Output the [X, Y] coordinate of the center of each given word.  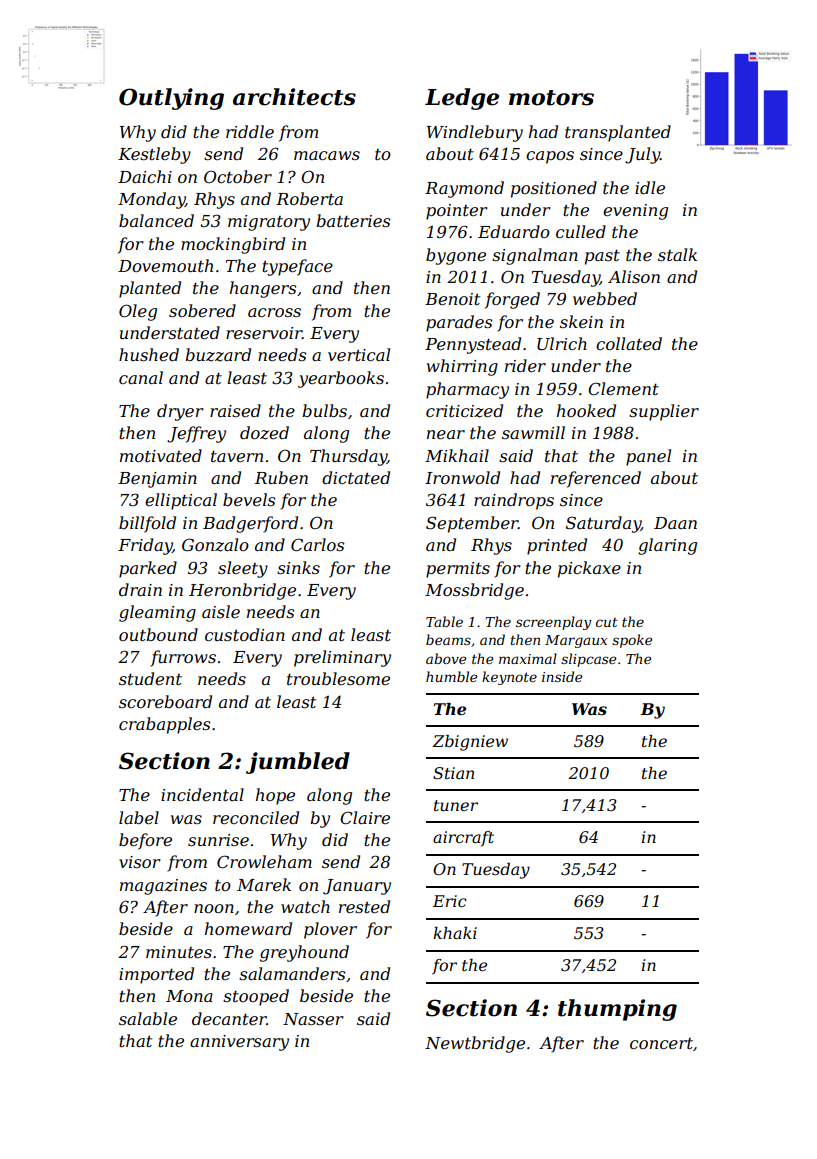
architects [294, 97]
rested [364, 906]
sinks [298, 567]
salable [148, 1018]
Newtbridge [475, 1044]
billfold [147, 524]
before [145, 841]
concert [661, 1043]
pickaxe [589, 569]
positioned [554, 189]
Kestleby [154, 155]
